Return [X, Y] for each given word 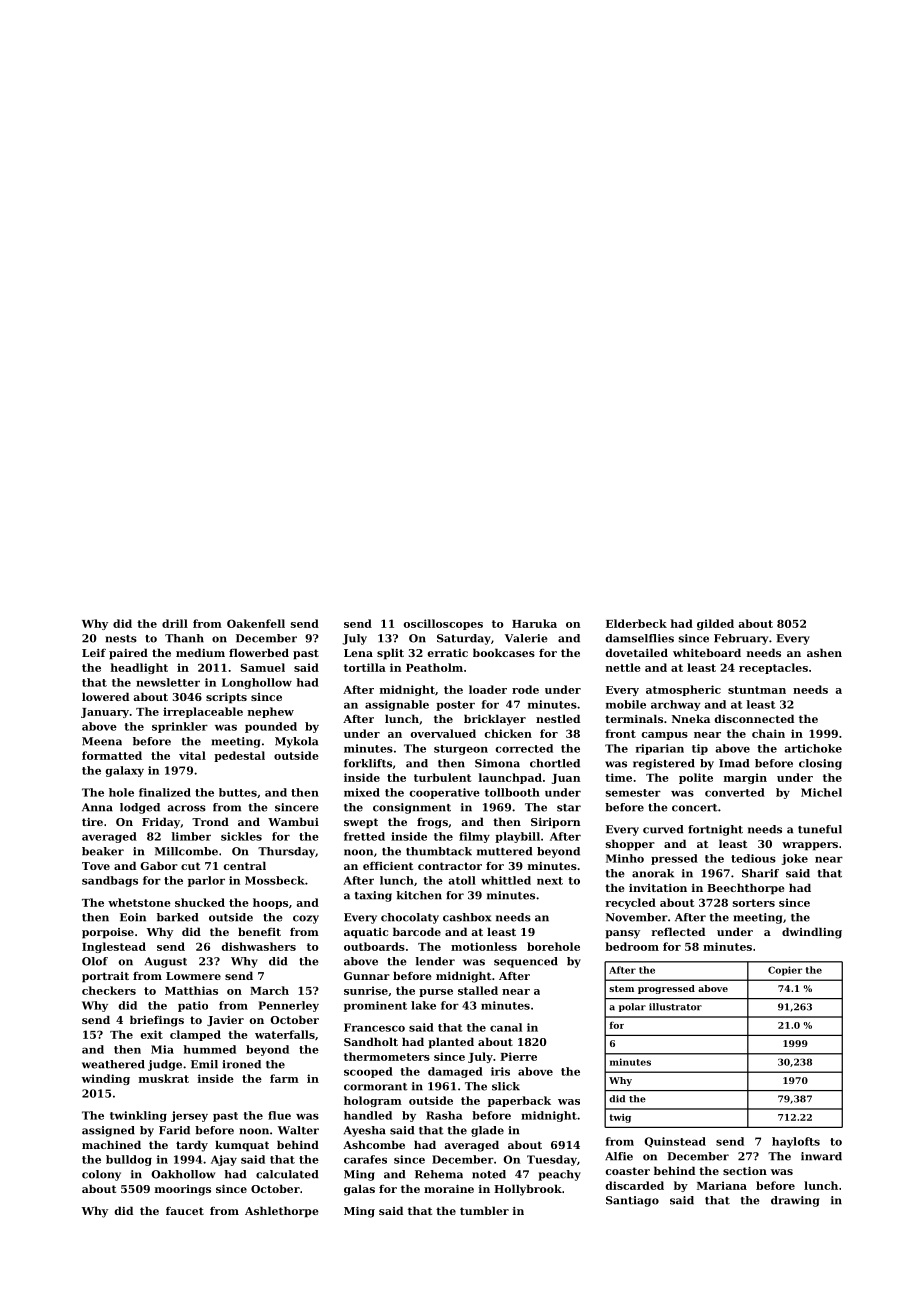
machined [111, 1144]
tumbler [484, 1210]
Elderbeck [636, 623]
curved [663, 829]
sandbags [110, 881]
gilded [715, 624]
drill [175, 623]
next [550, 881]
